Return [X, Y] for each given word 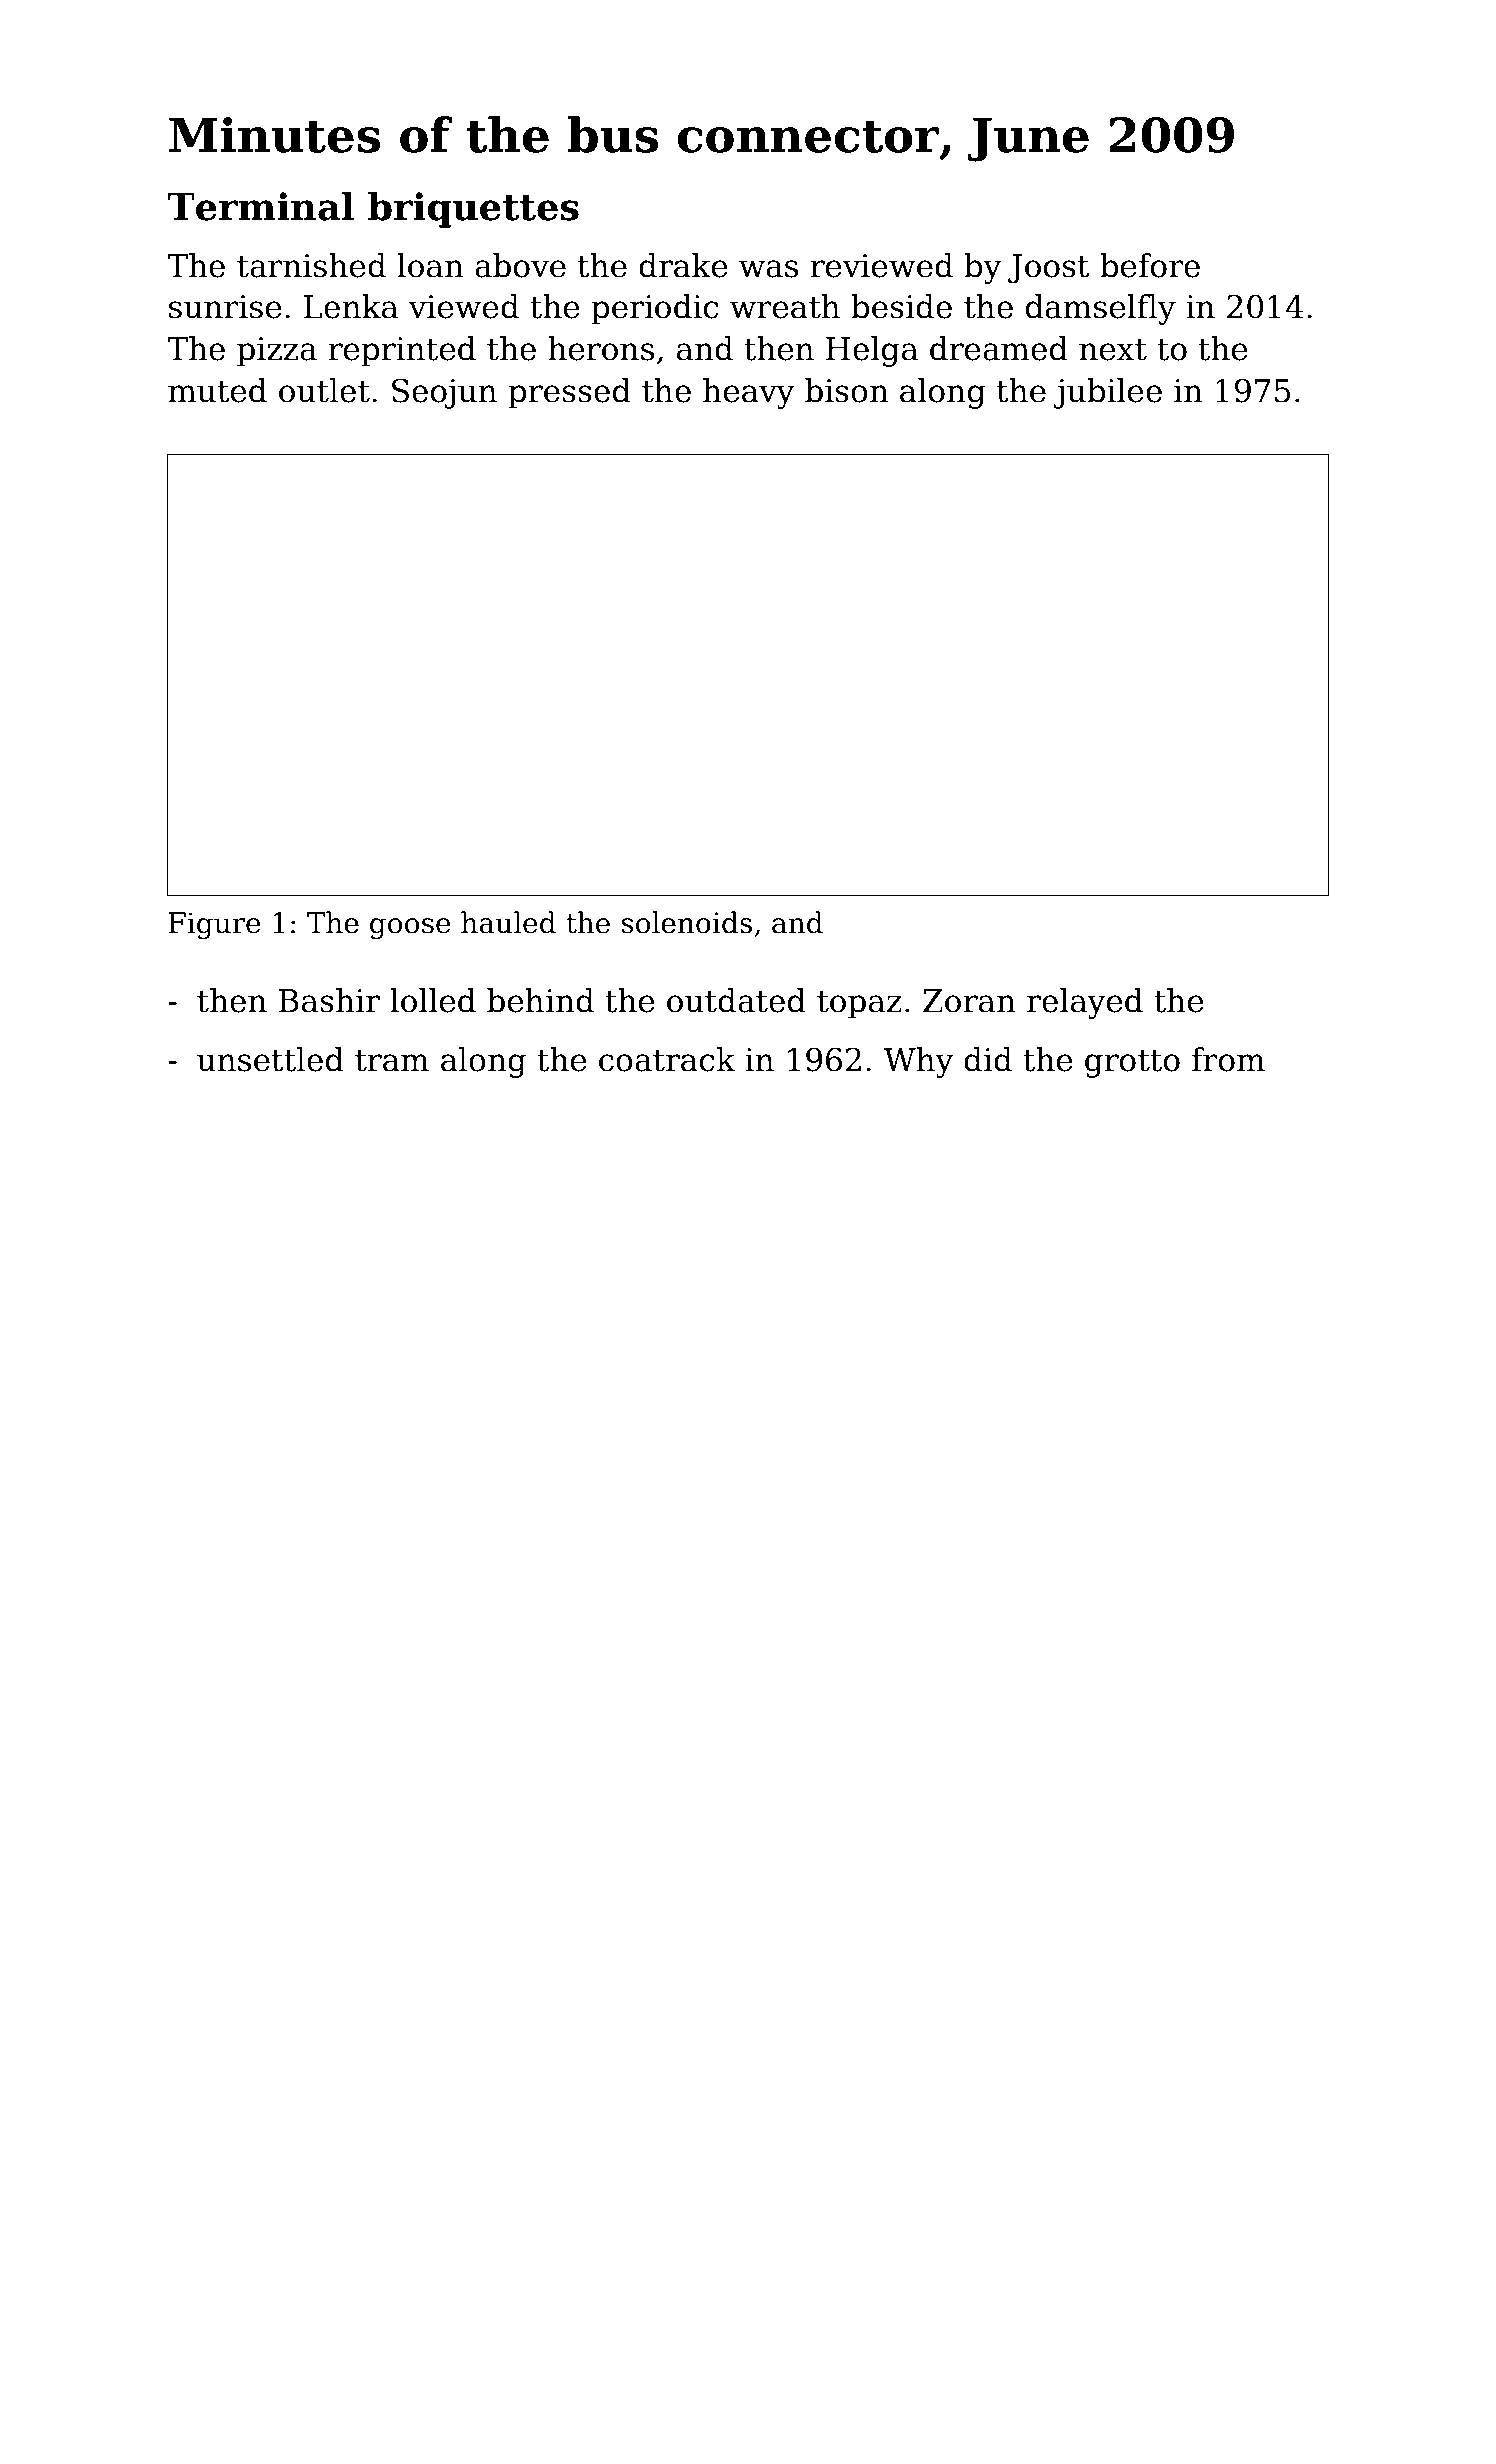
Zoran [969, 1001]
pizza [277, 352]
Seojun [444, 393]
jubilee [1108, 393]
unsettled [270, 1059]
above [520, 265]
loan [430, 265]
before [1150, 265]
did [988, 1059]
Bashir [329, 1000]
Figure [215, 925]
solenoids [687, 922]
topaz [859, 1005]
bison [847, 390]
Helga [872, 351]
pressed [569, 393]
